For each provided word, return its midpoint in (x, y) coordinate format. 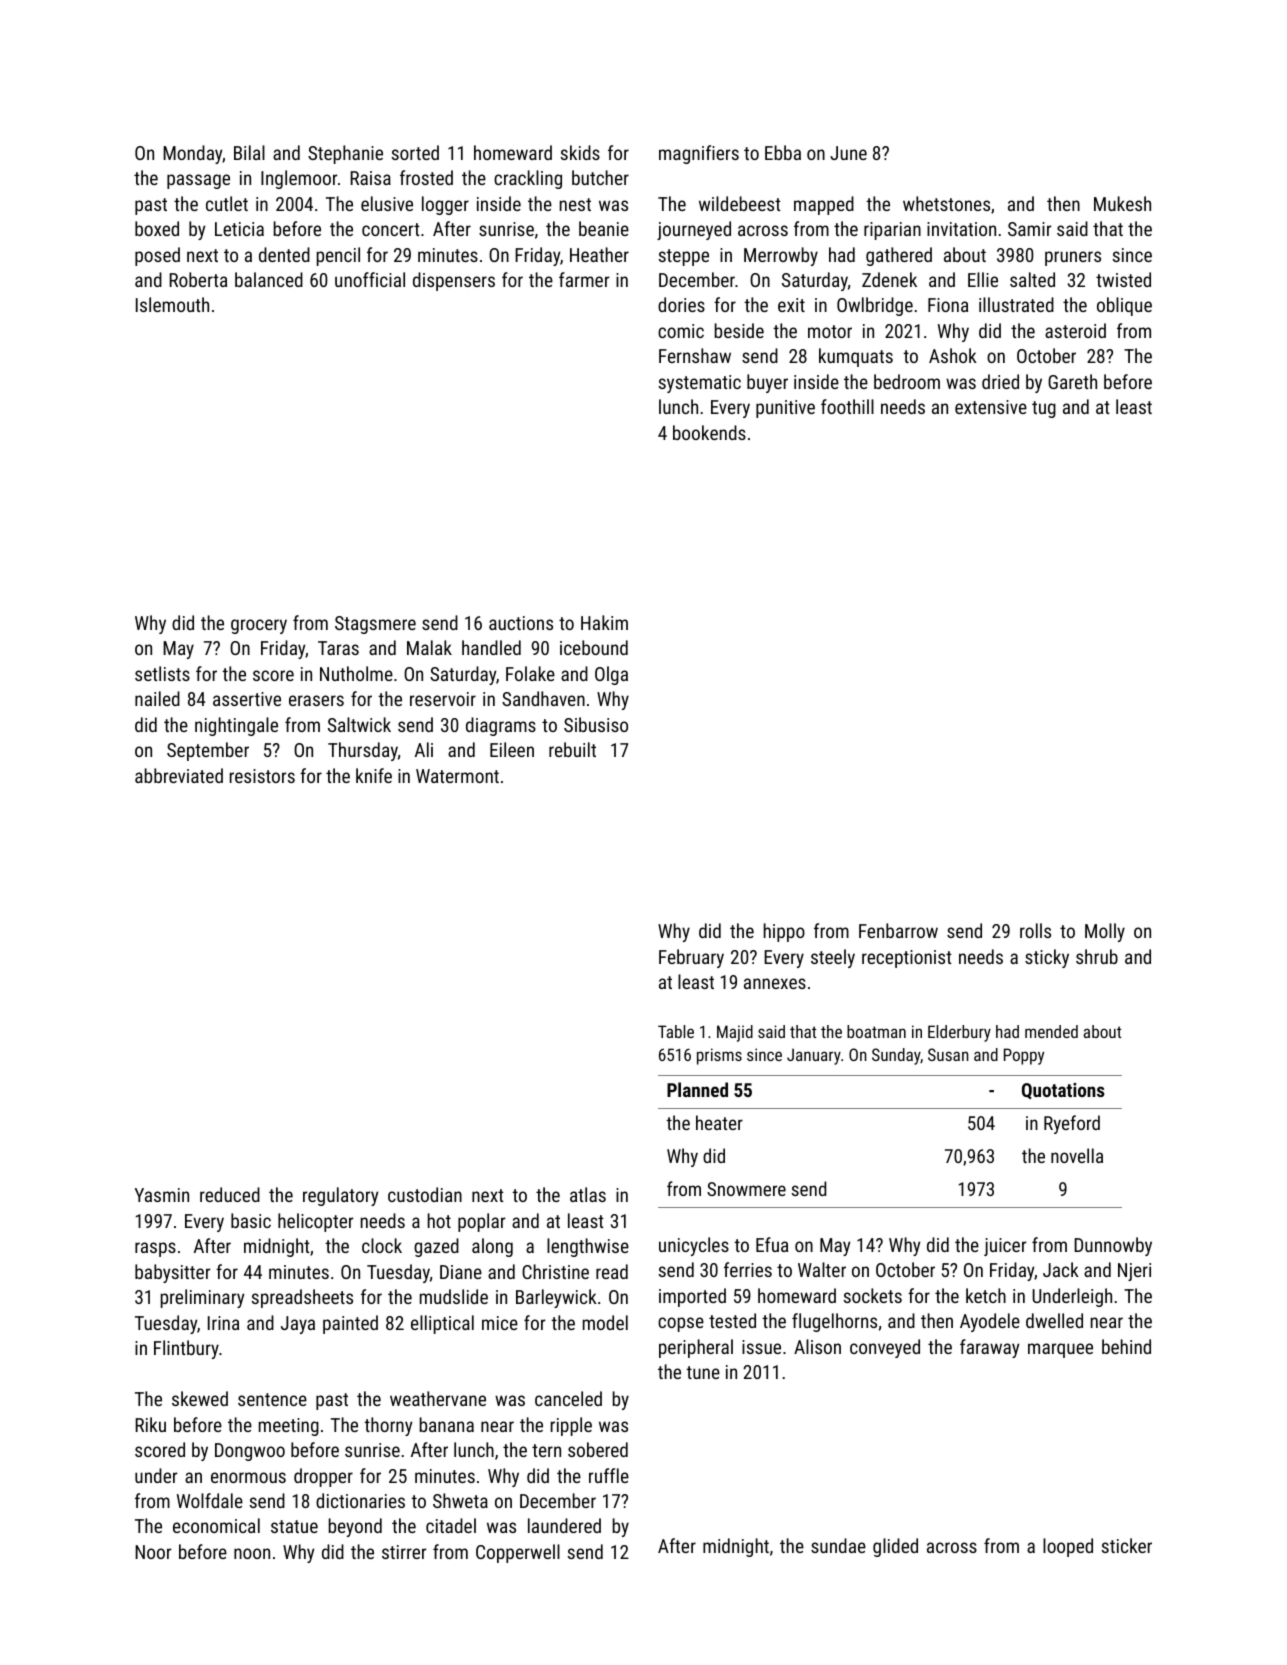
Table (676, 1031)
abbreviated (179, 775)
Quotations (1063, 1091)
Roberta (198, 279)
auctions (521, 623)
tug (1044, 409)
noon (252, 1553)
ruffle (609, 1475)
